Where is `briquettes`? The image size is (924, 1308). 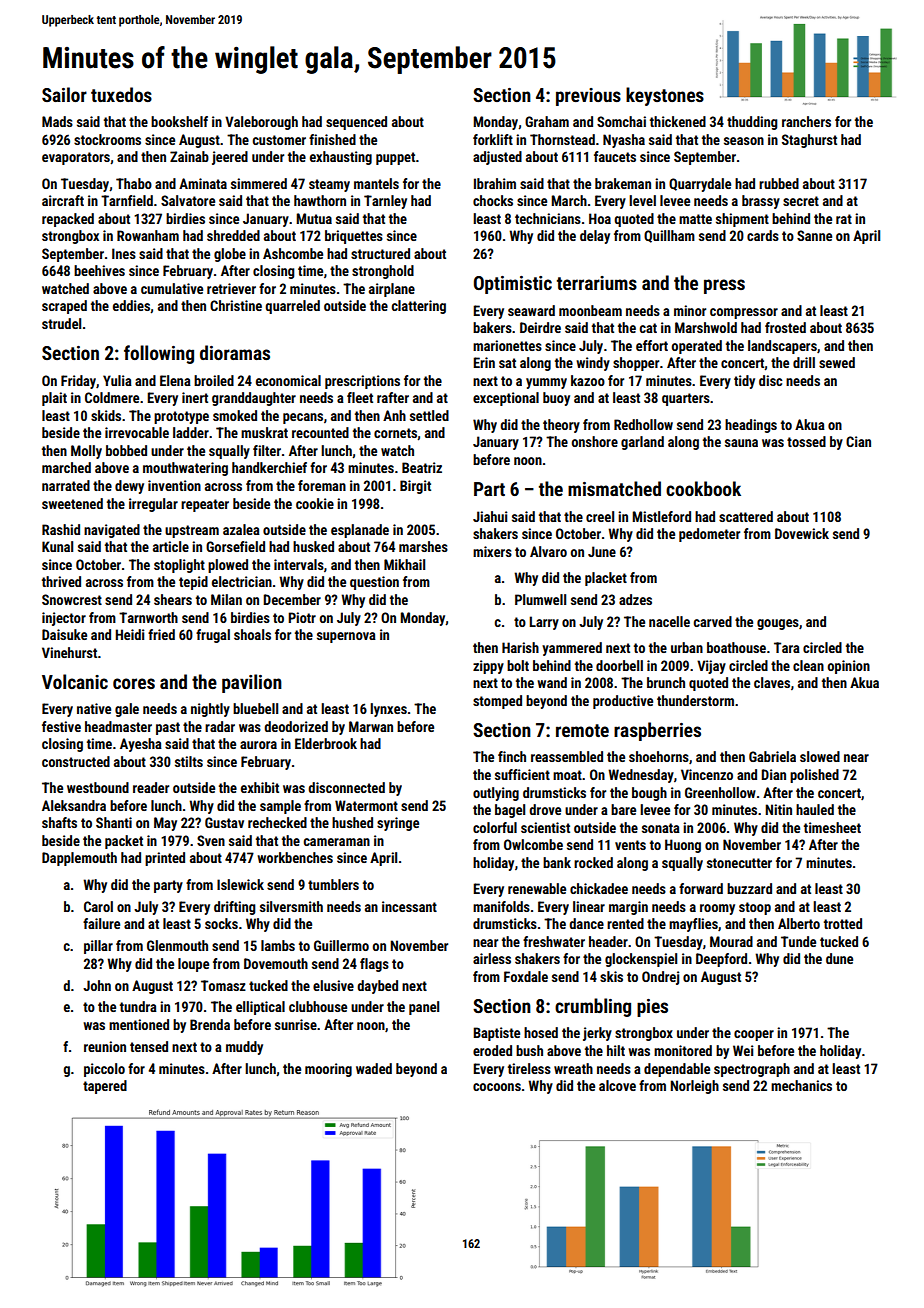
briquettes is located at coordinates (354, 237).
